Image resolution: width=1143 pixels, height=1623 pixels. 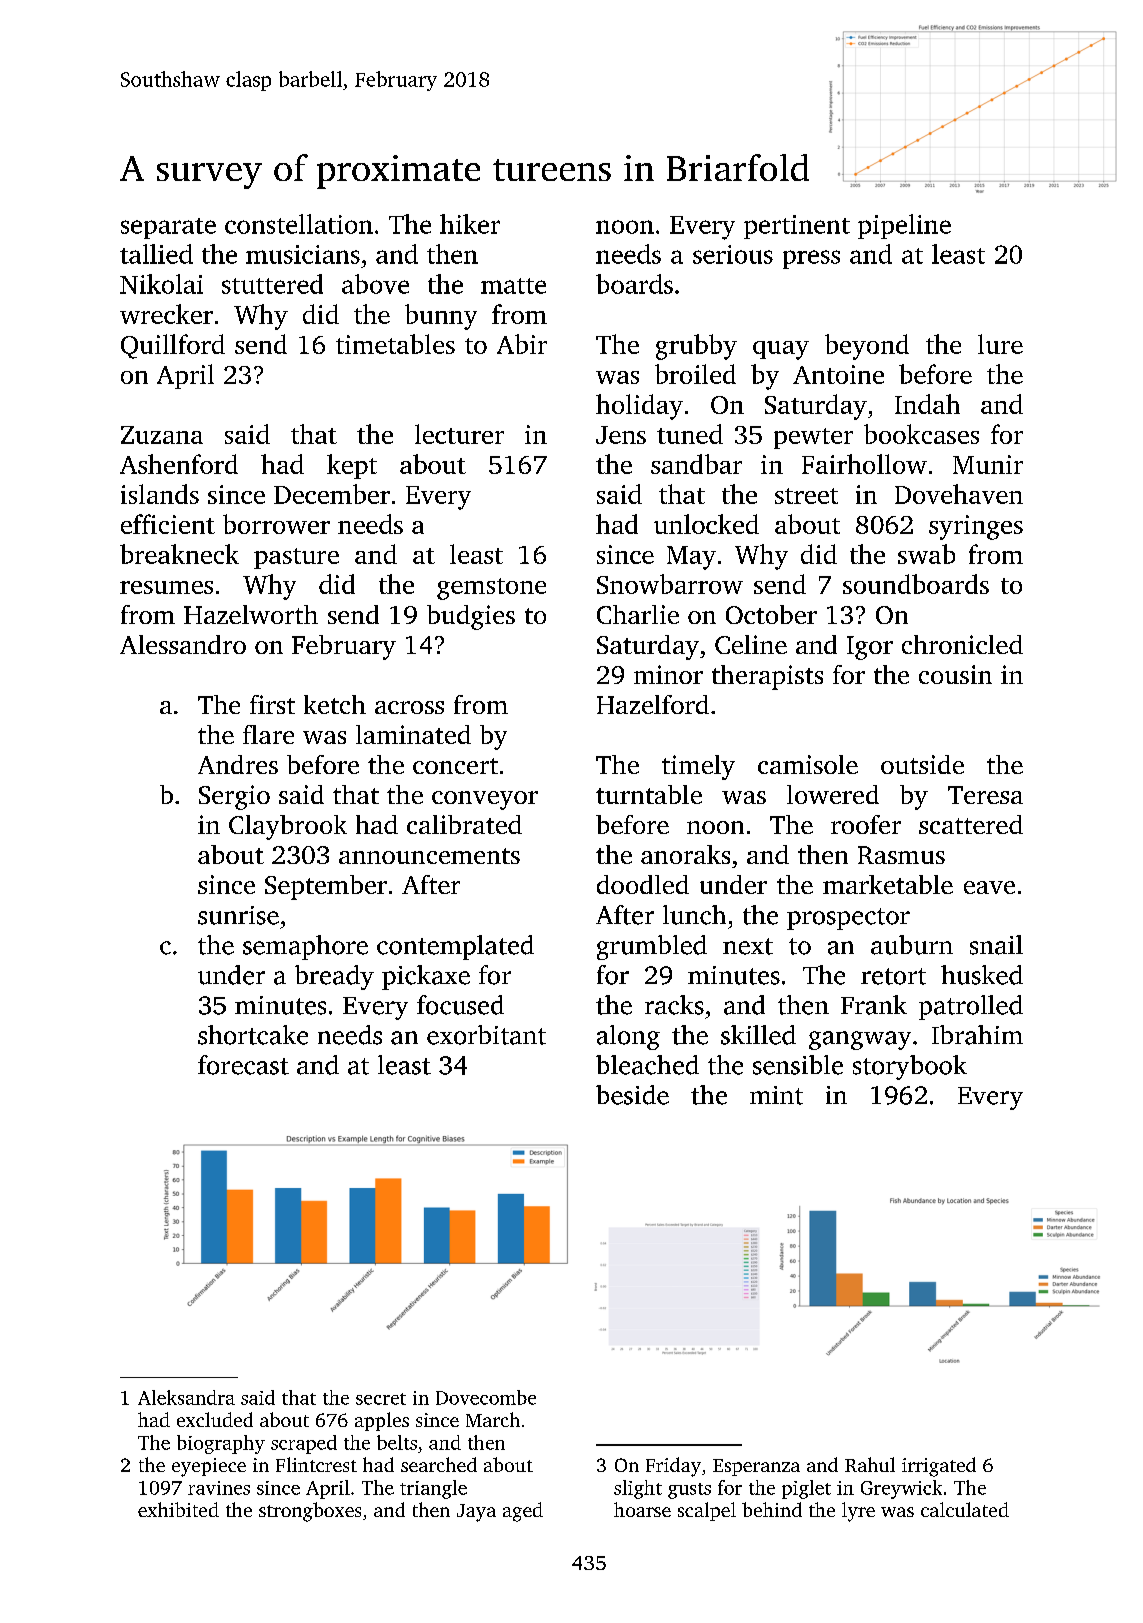 What do you see at coordinates (183, 644) in the screenshot?
I see `Alessandro` at bounding box center [183, 644].
